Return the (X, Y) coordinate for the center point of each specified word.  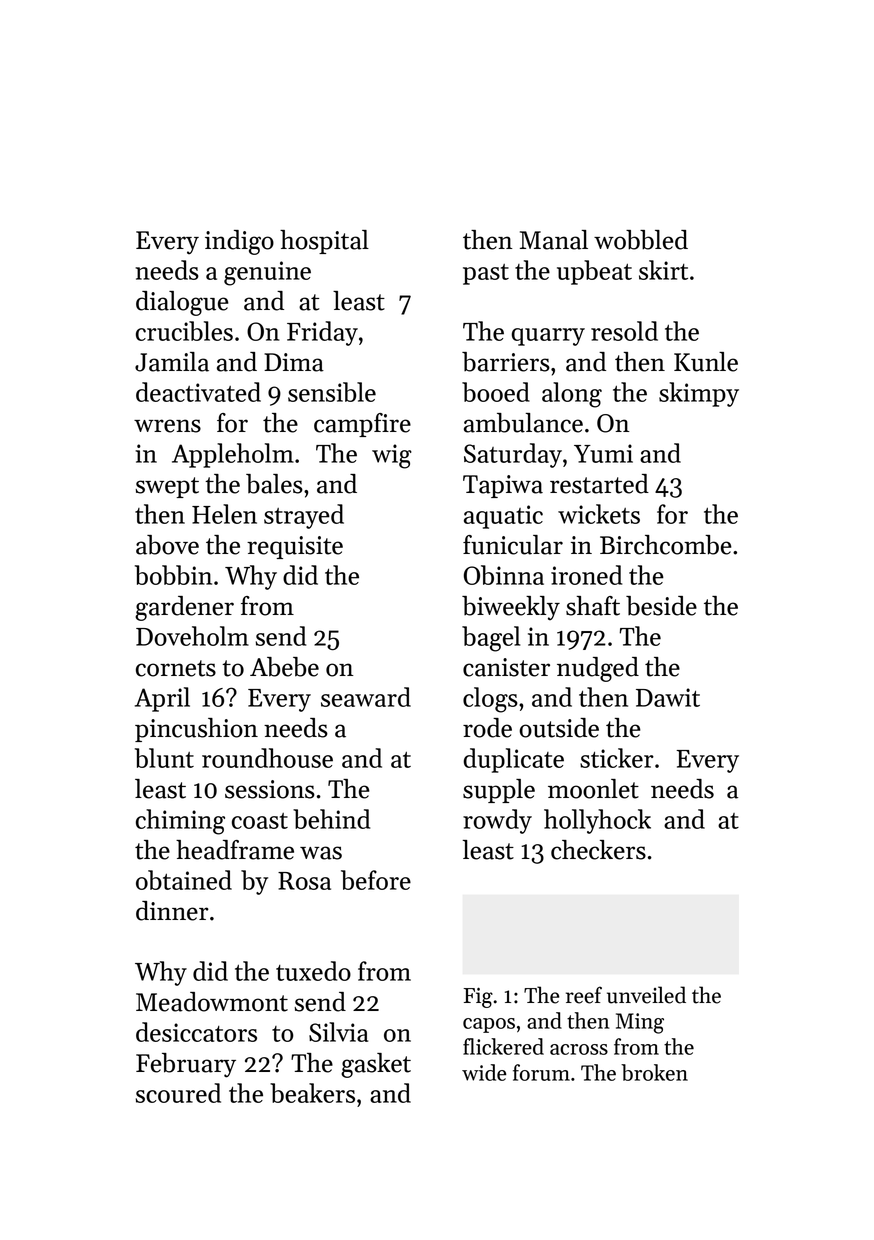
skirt (663, 270)
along (572, 395)
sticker (617, 758)
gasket (376, 1065)
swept (167, 487)
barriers (506, 362)
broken (654, 1072)
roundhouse (267, 758)
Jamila (172, 362)
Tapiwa (503, 486)
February (186, 1065)
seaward (366, 697)
